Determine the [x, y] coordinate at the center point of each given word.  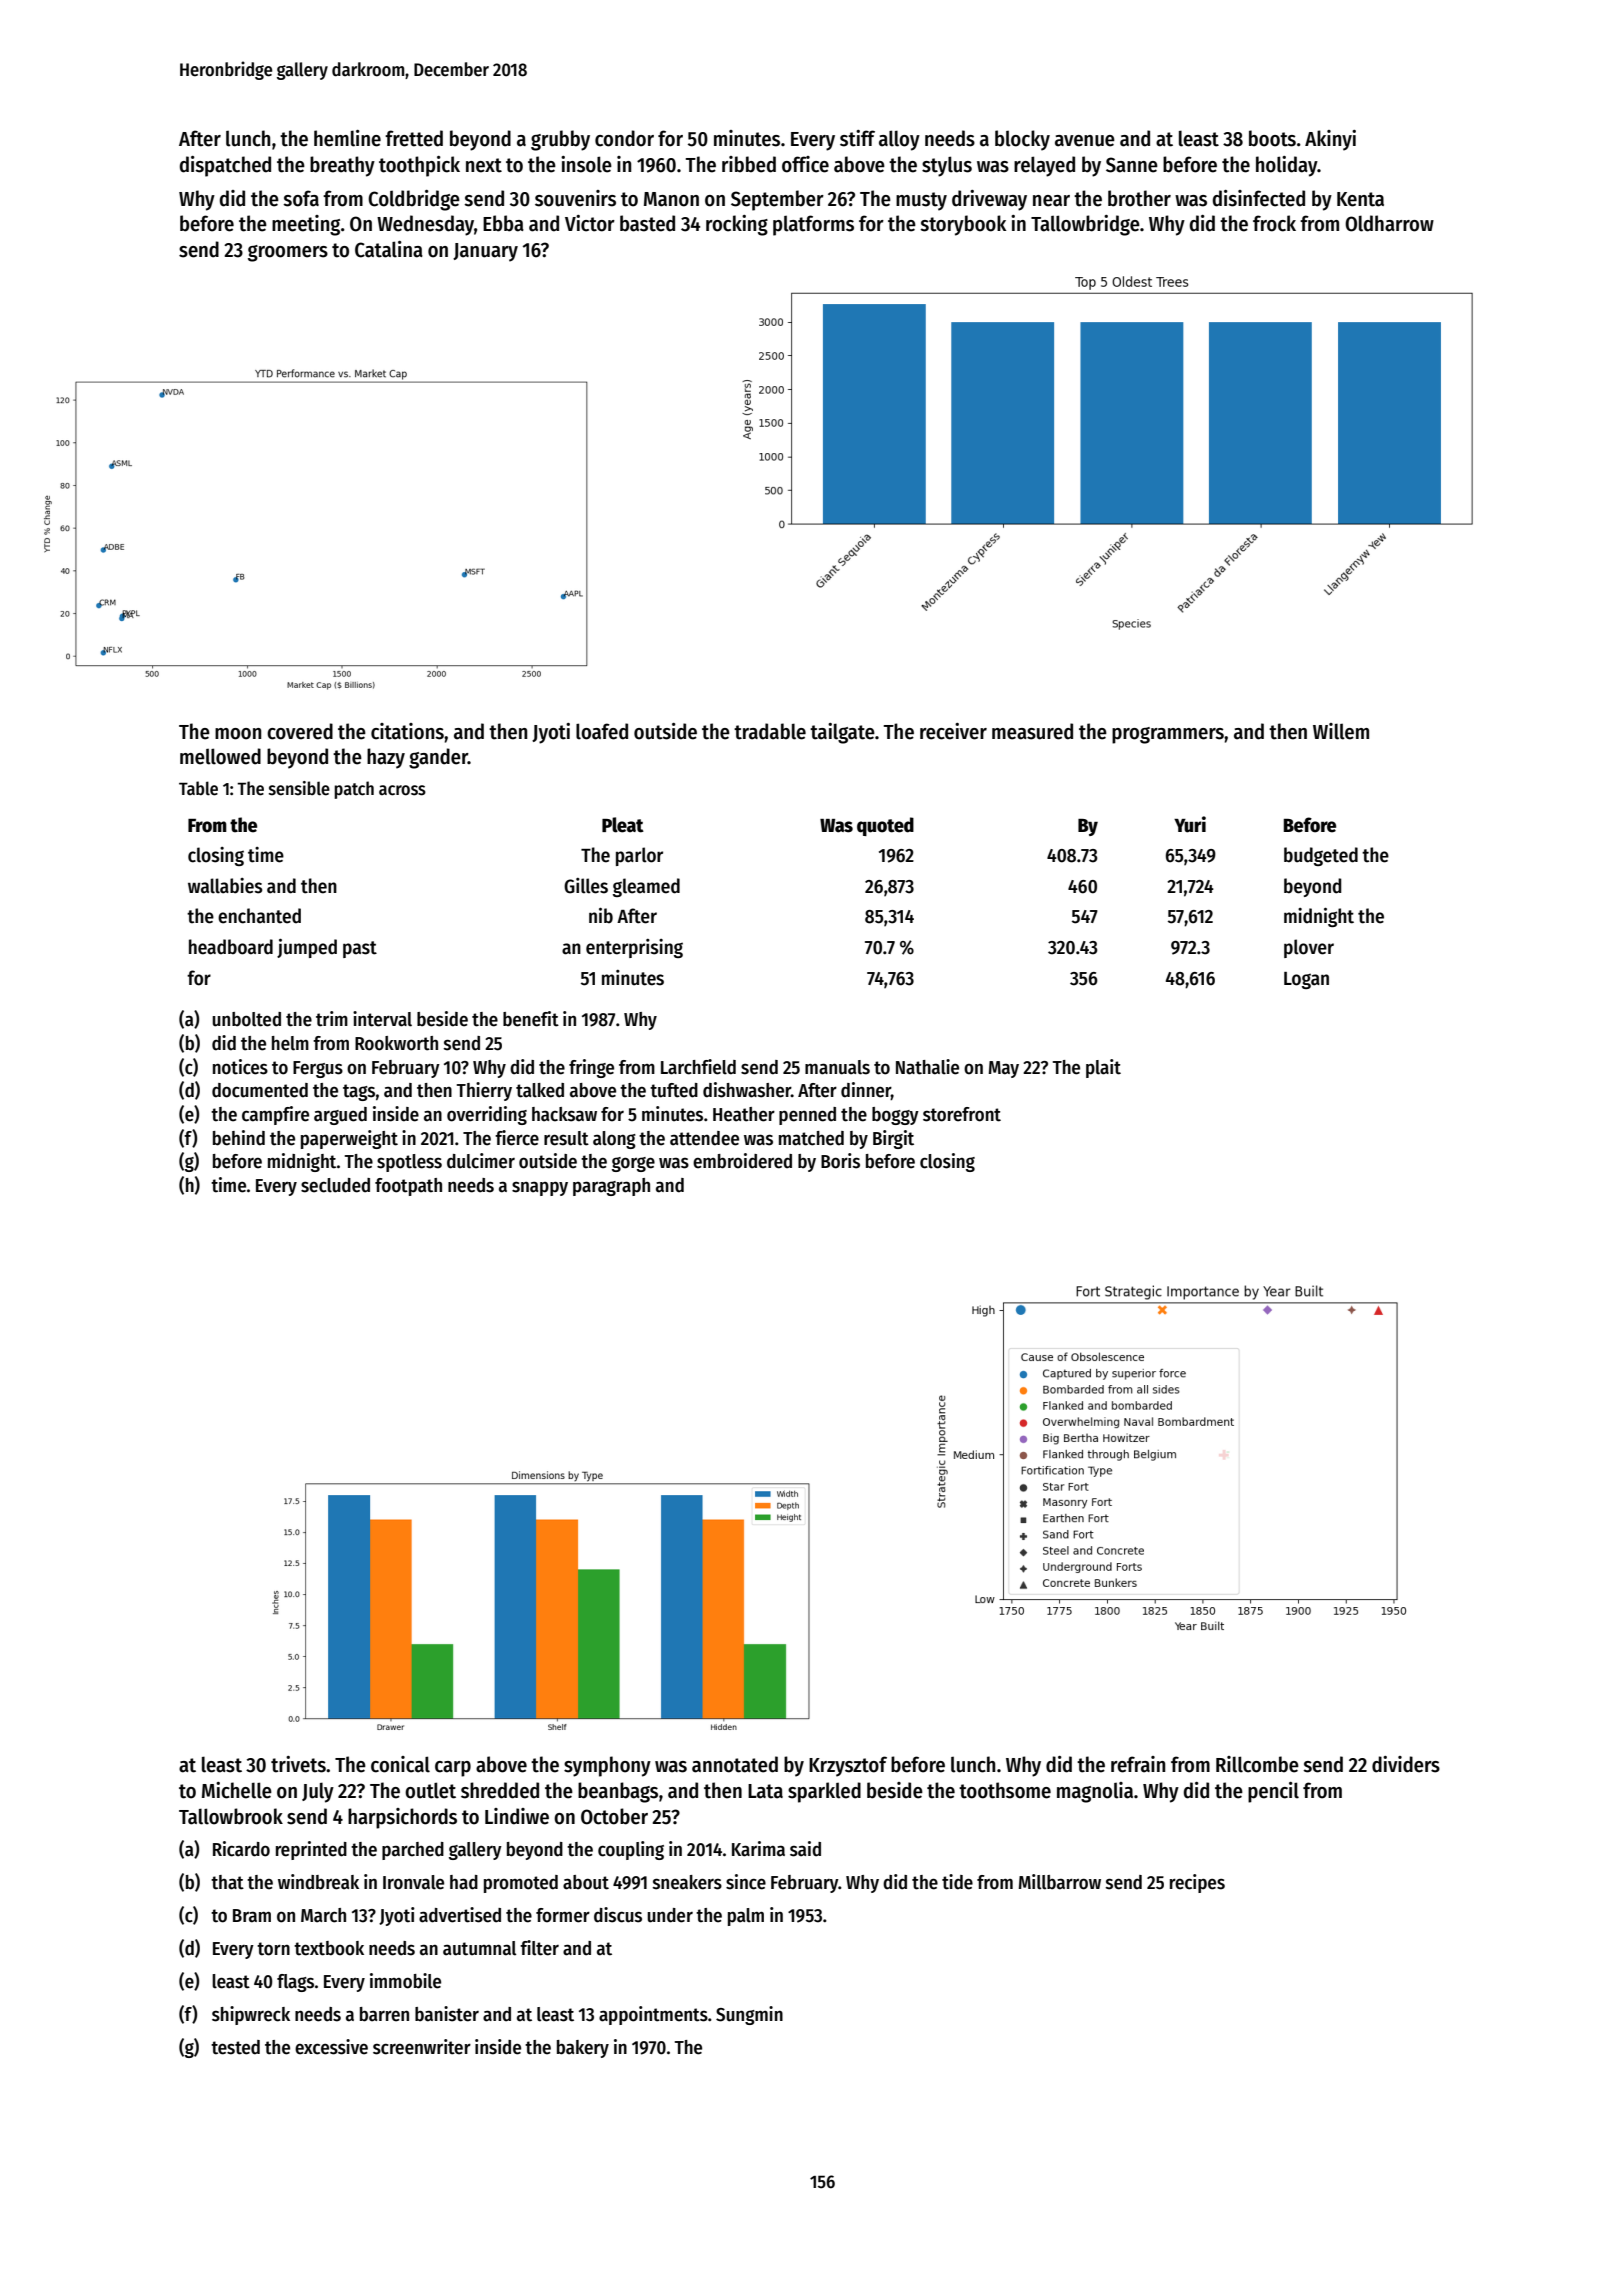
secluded [335, 1185]
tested [235, 2047]
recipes [1197, 1883]
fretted [414, 138]
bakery [583, 2049]
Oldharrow [1389, 223]
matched [811, 1138]
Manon [671, 199]
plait [1103, 1068]
